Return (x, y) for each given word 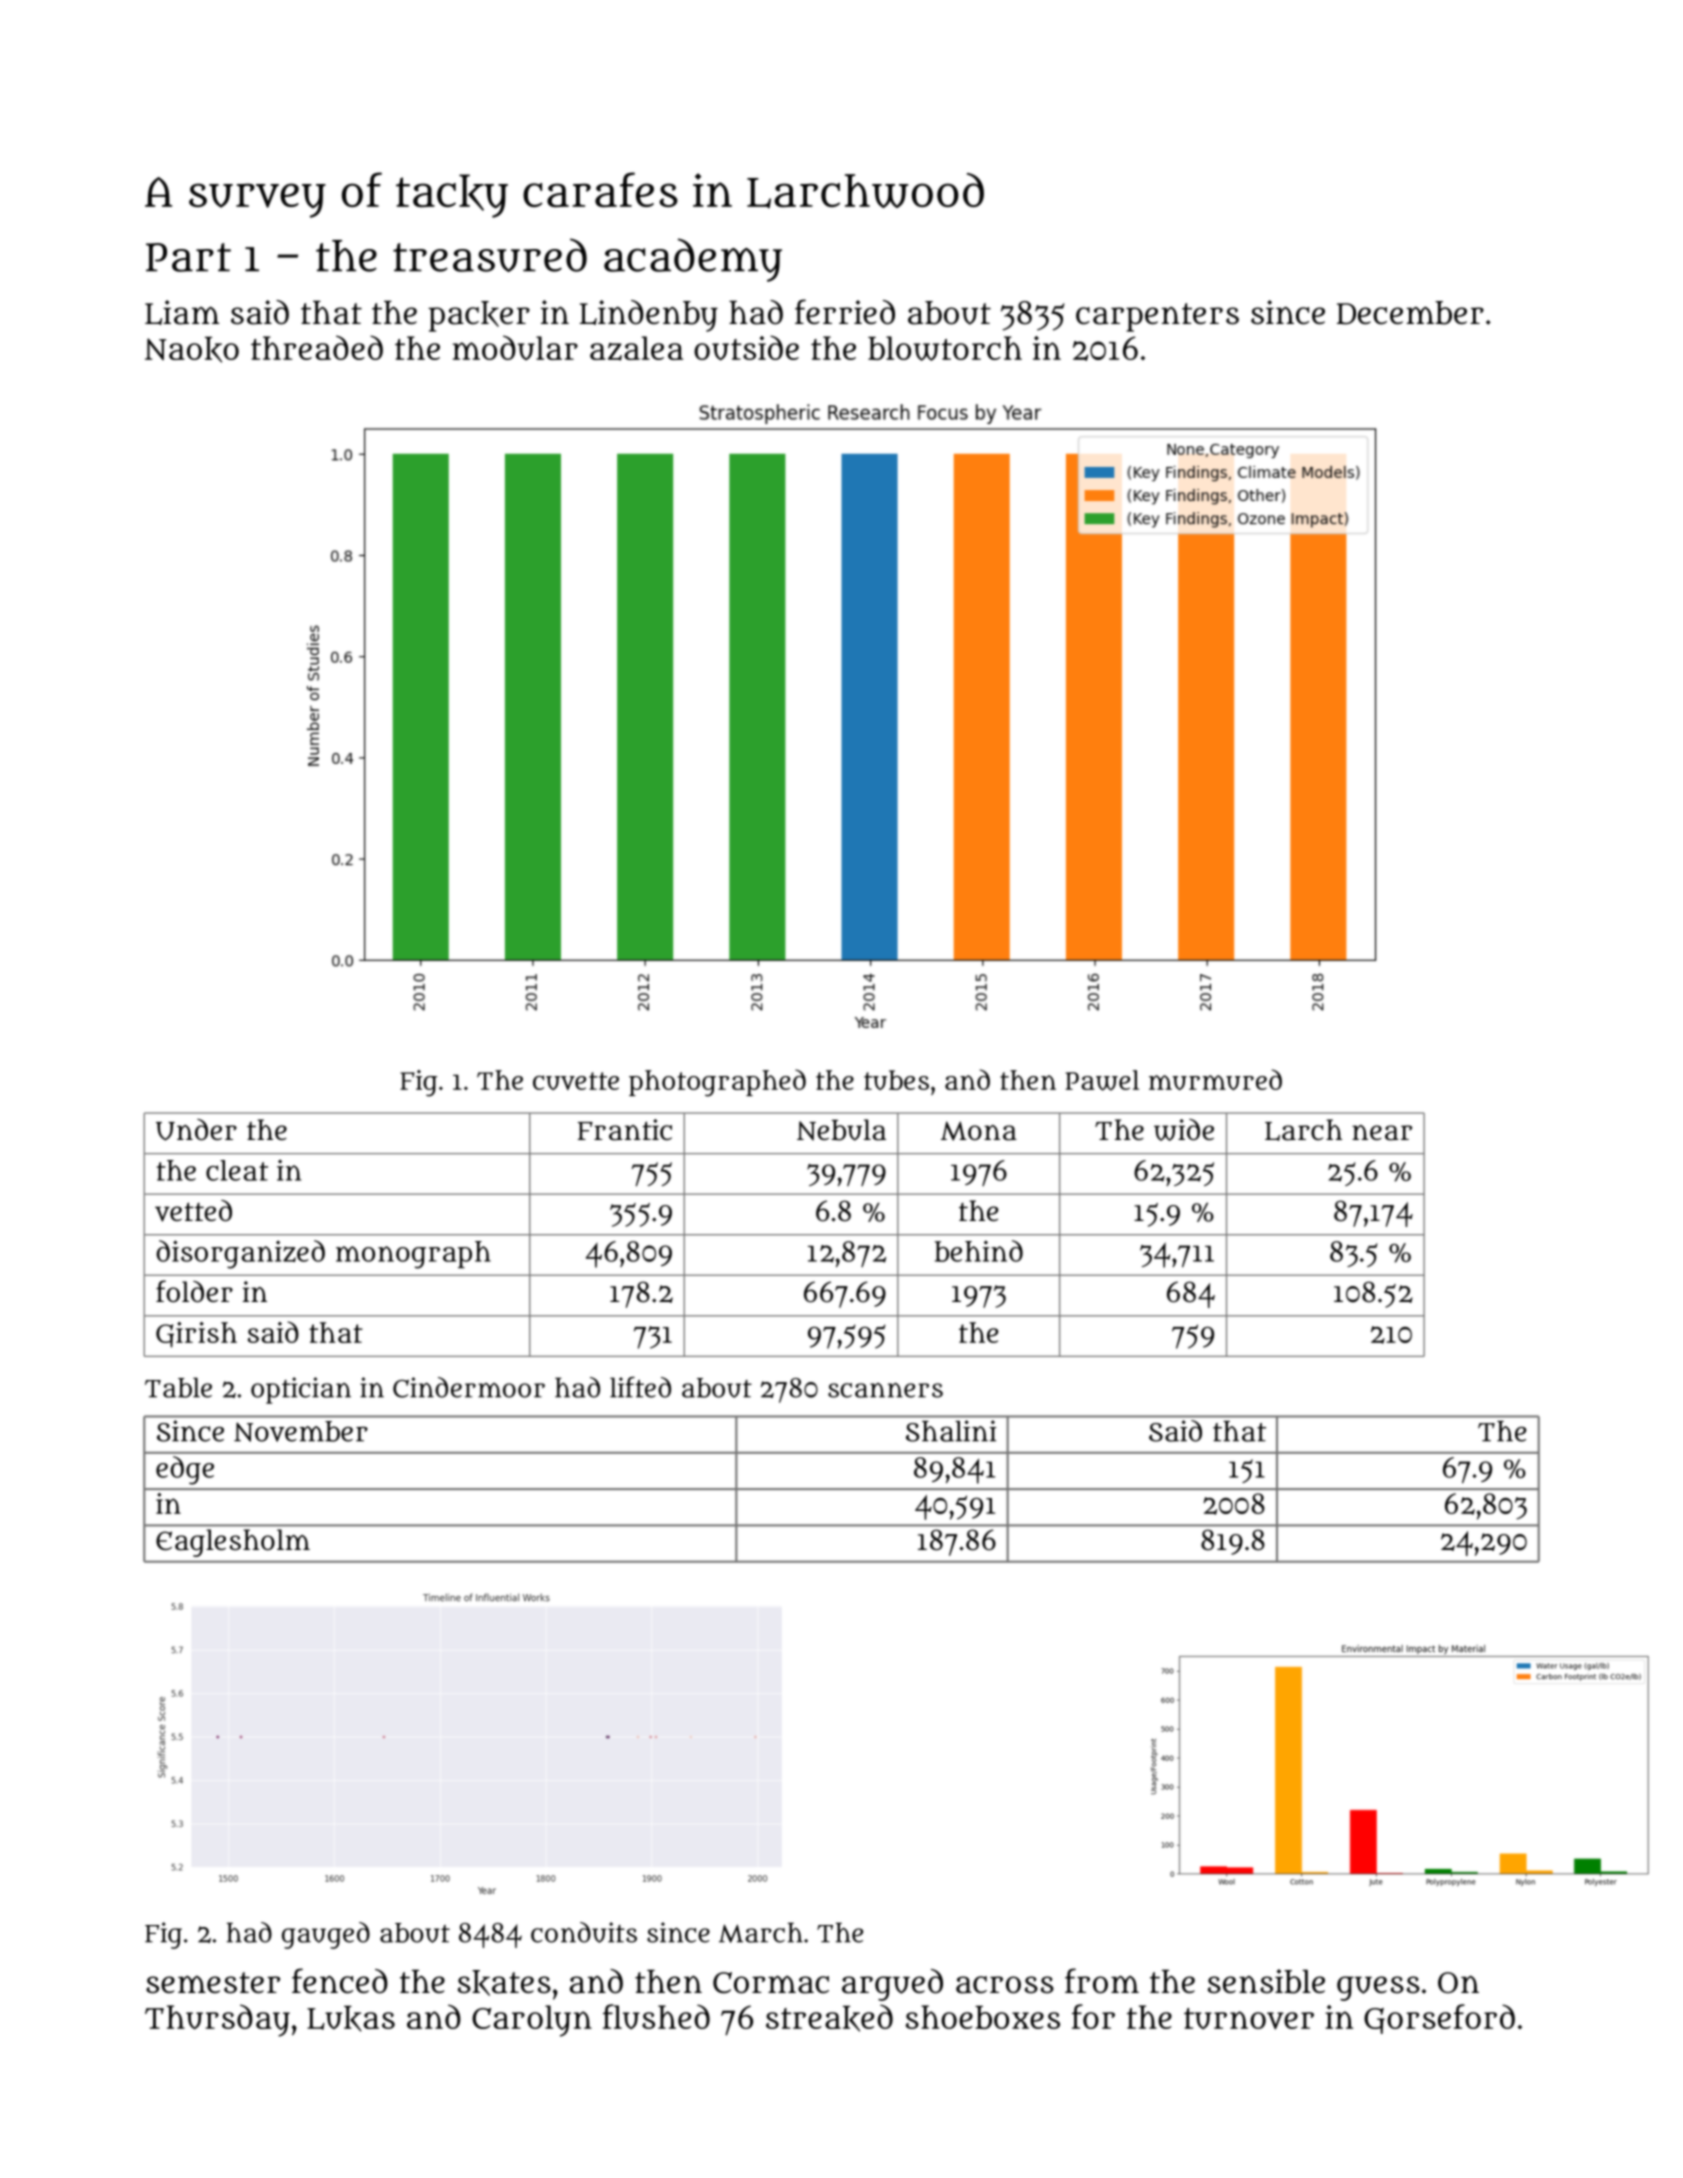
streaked (829, 2018)
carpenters (1157, 317)
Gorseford (1439, 2019)
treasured (490, 255)
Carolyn (532, 2021)
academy (693, 260)
